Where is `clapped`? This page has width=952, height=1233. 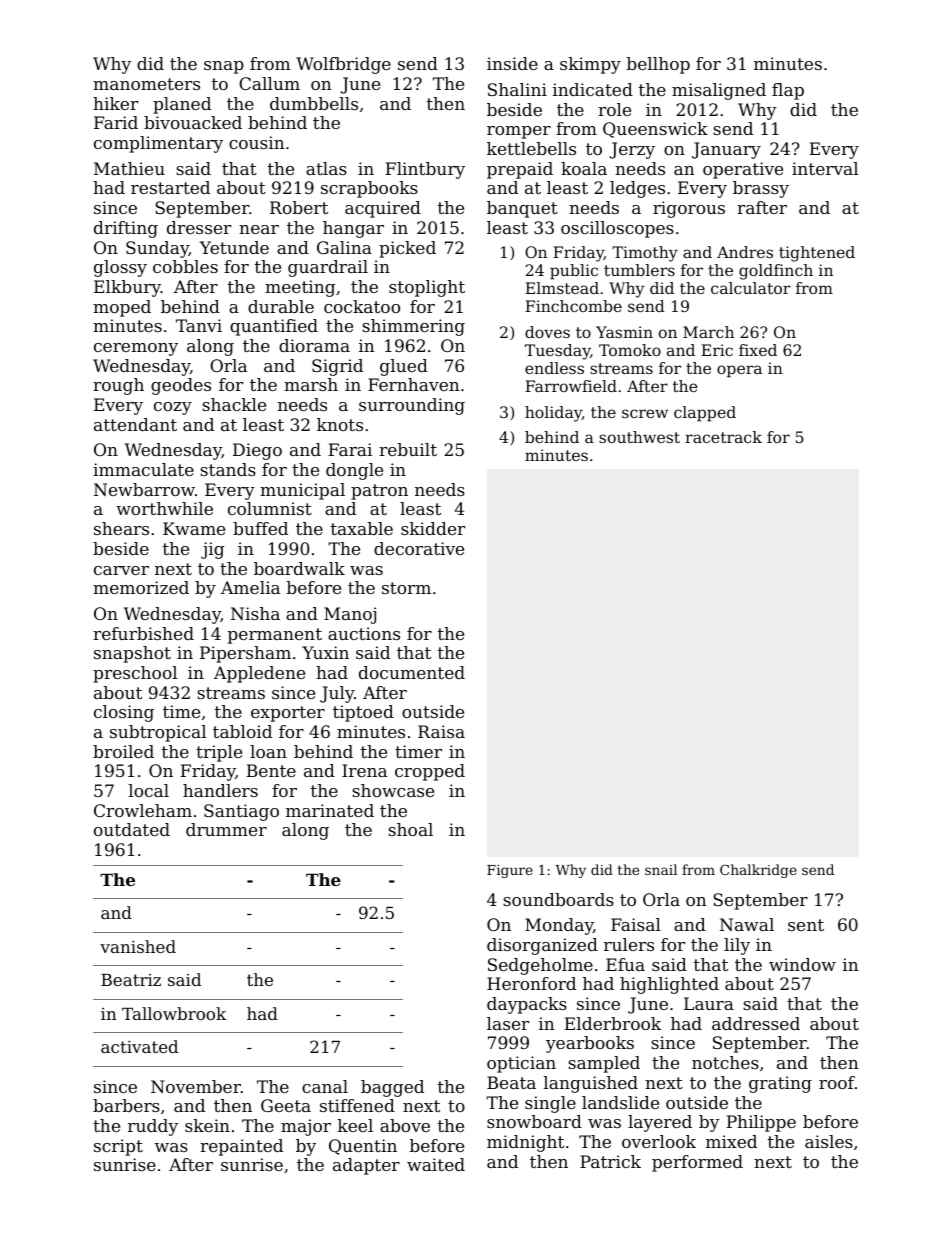
clapped is located at coordinates (705, 414).
